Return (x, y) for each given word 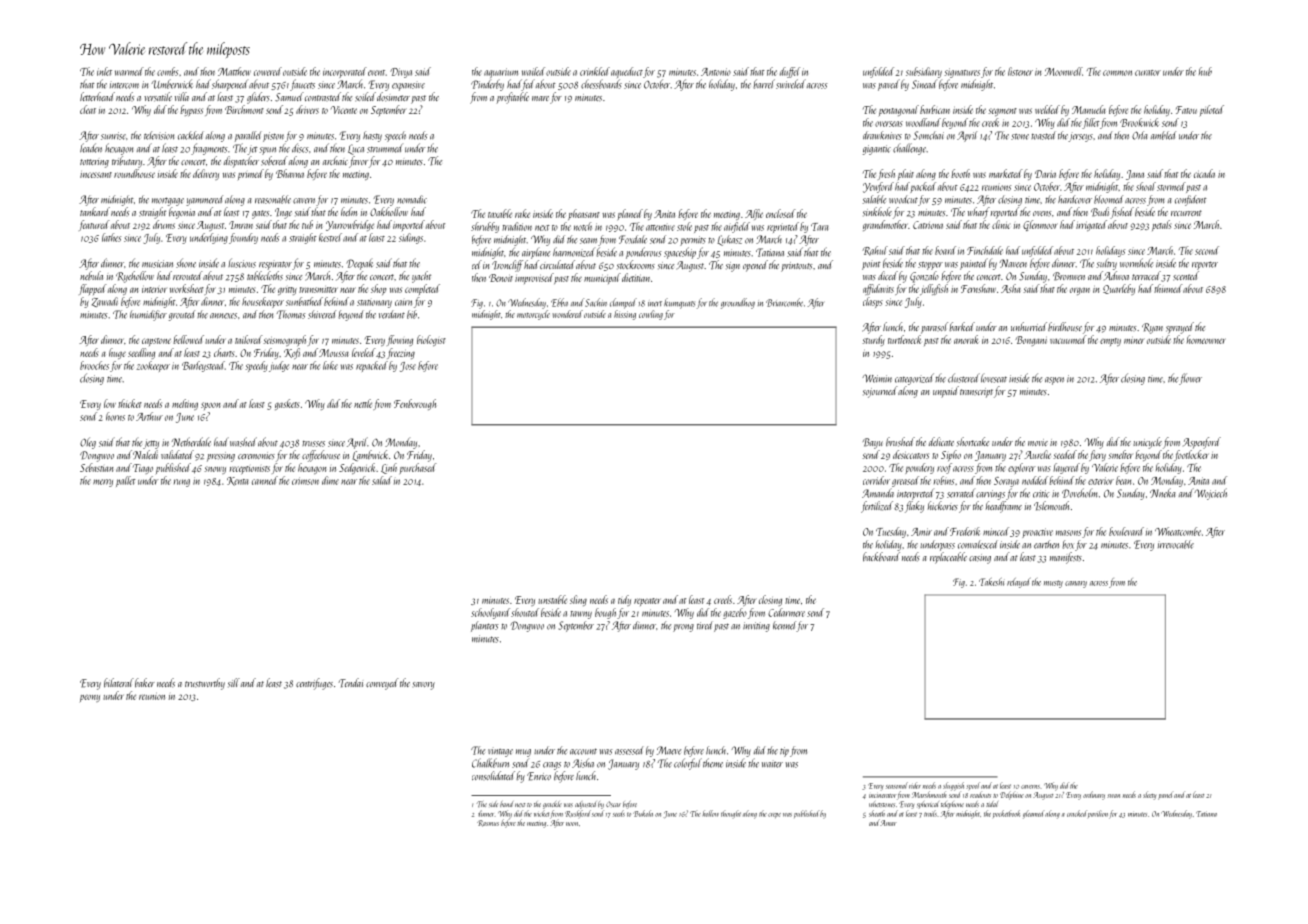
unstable (552, 599)
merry (103, 483)
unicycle (1147, 443)
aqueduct (627, 72)
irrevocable (1176, 544)
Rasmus (488, 823)
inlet (104, 71)
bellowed (188, 339)
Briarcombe (784, 302)
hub (1205, 71)
